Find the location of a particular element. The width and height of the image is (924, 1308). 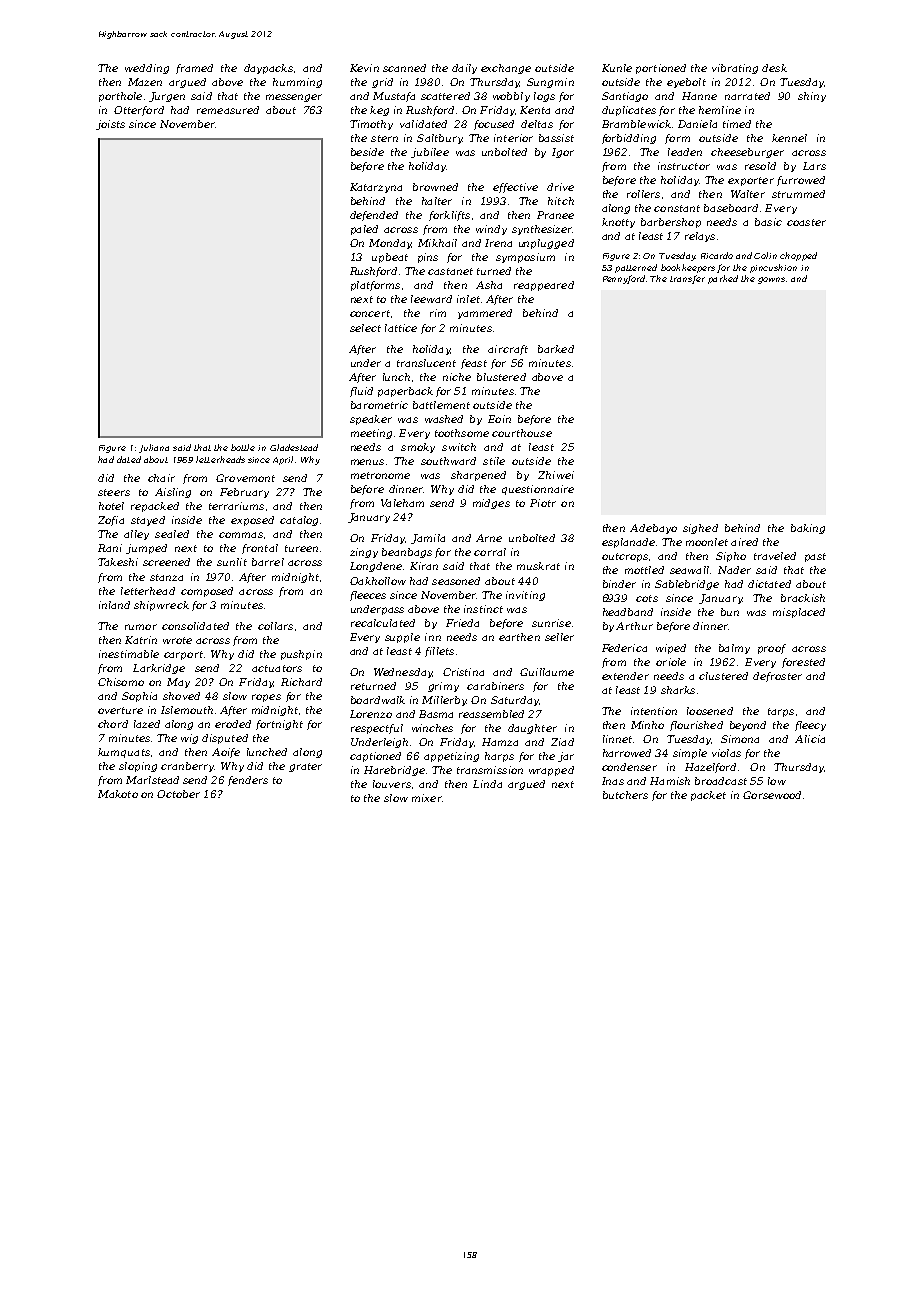

bassist is located at coordinates (556, 138).
